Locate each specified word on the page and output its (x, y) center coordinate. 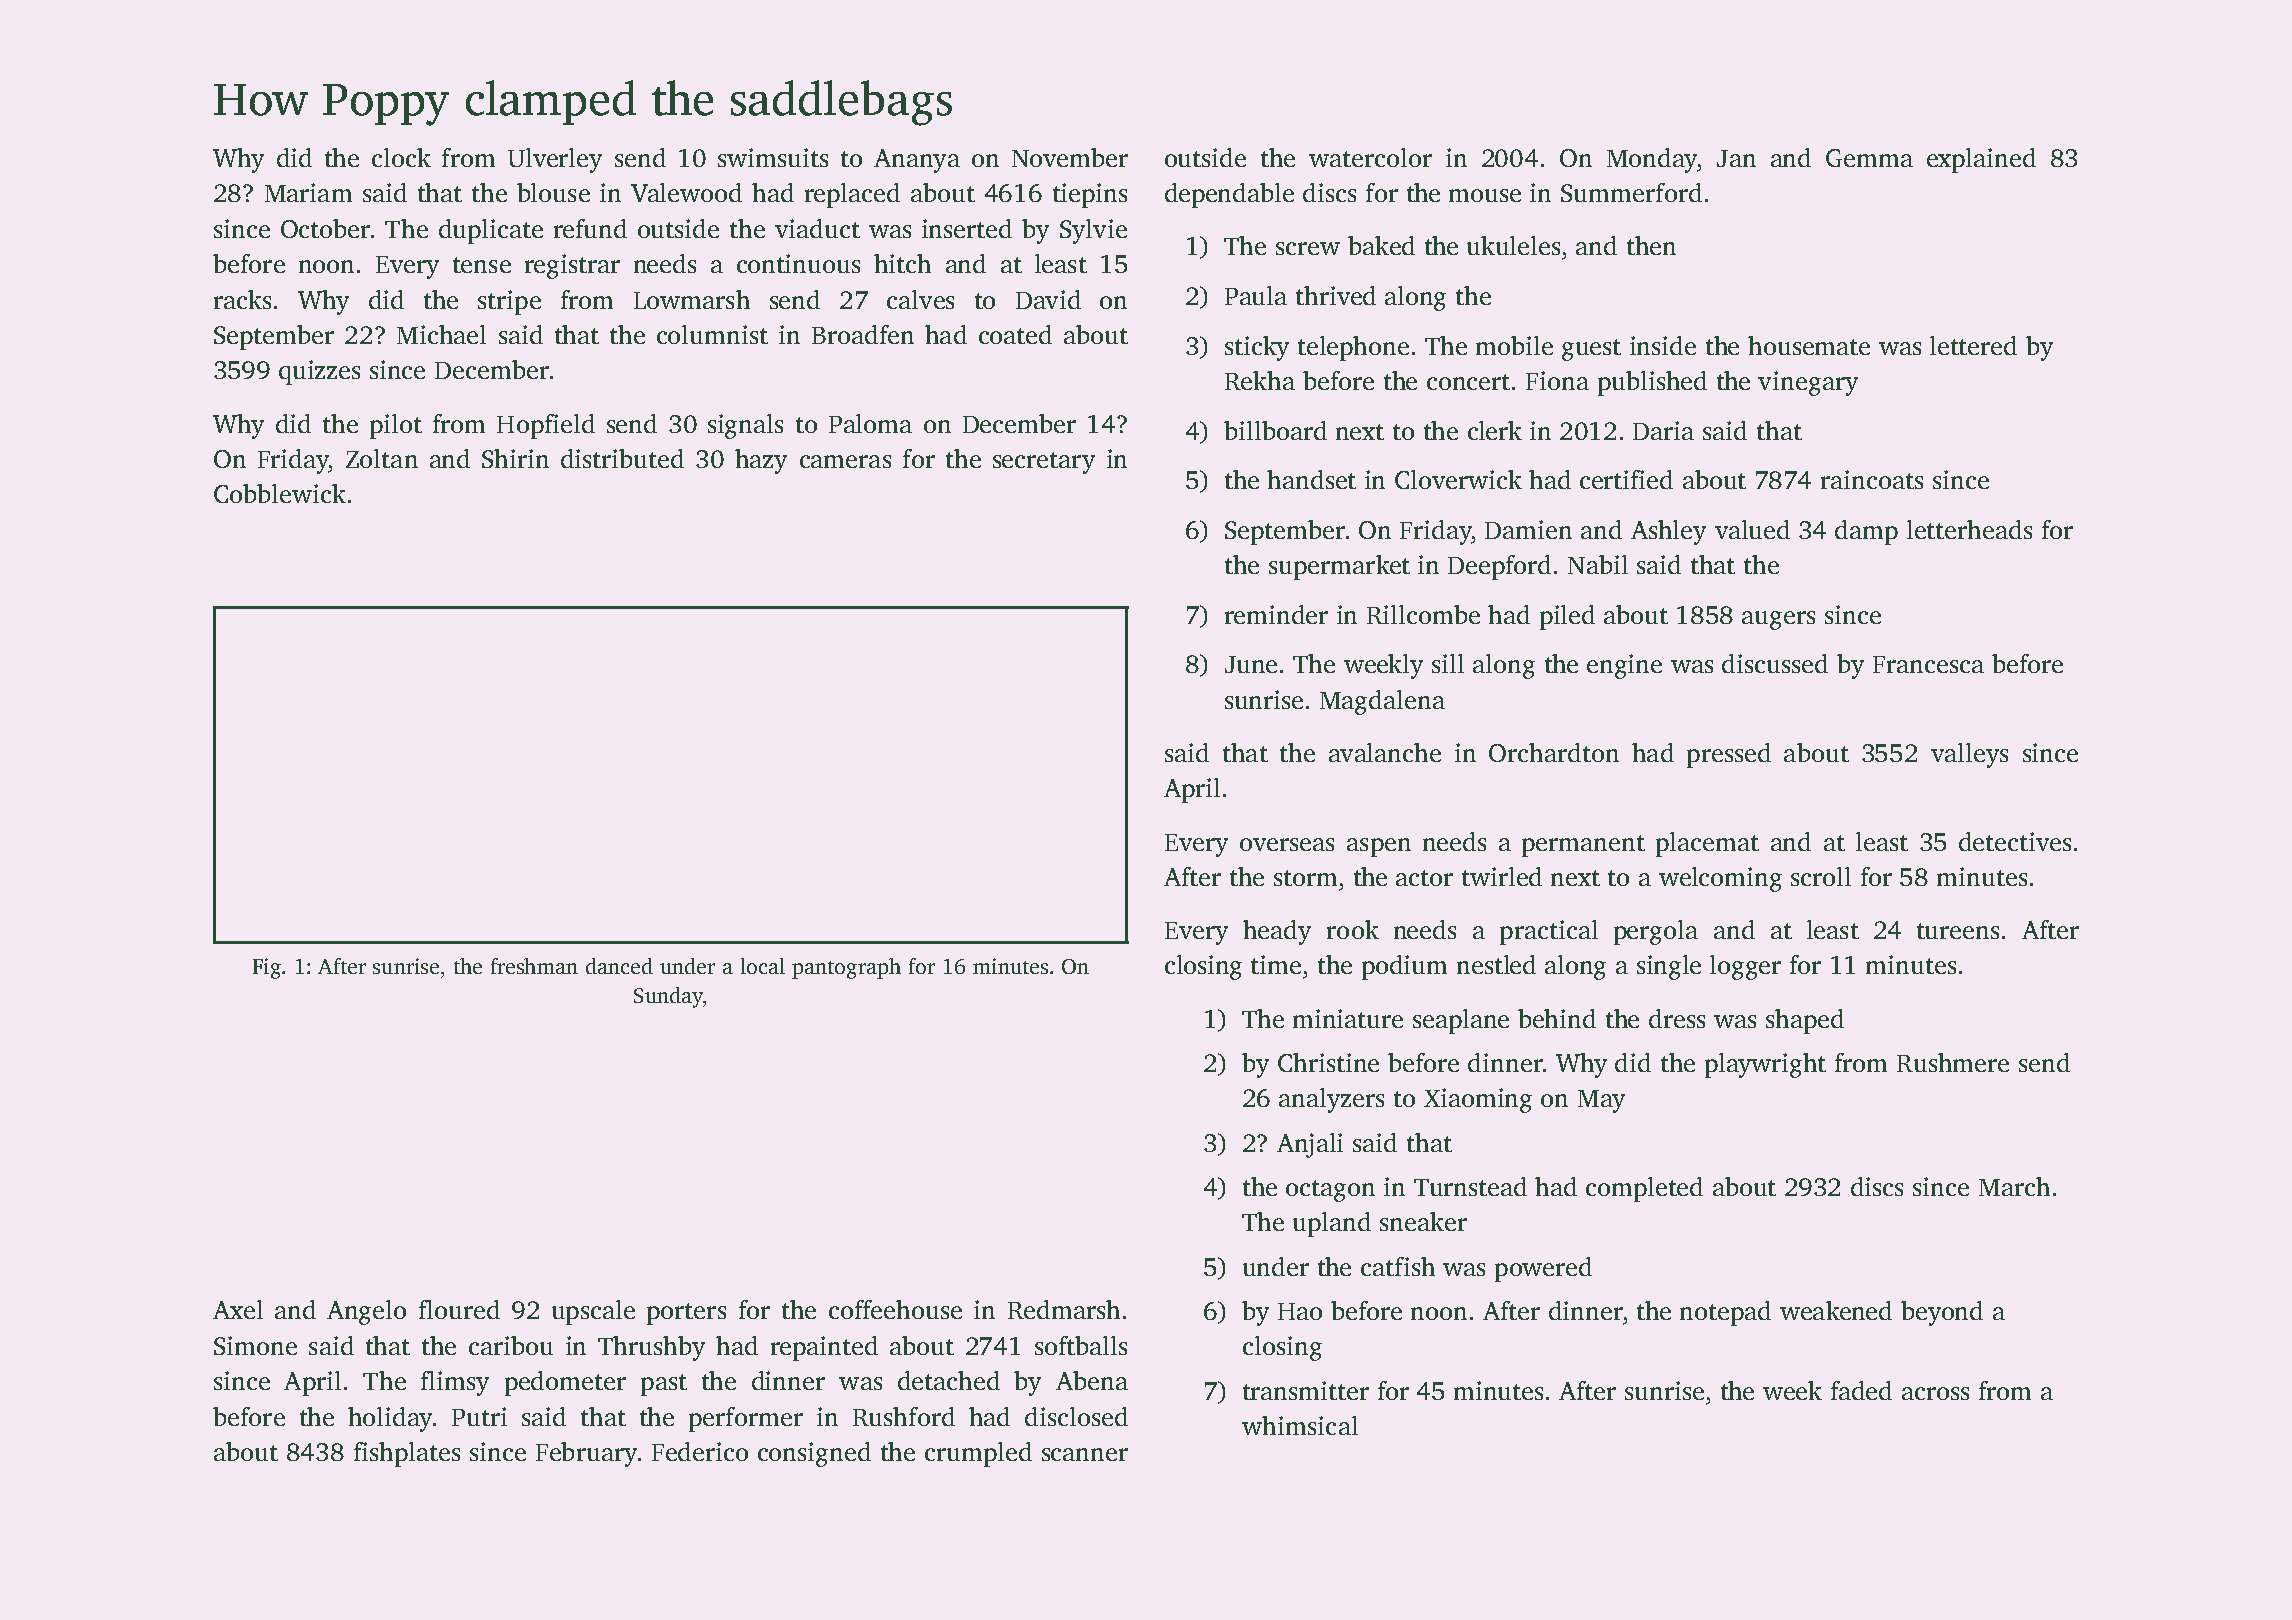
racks (242, 299)
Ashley (1668, 532)
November (1070, 157)
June (1251, 664)
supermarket (1339, 567)
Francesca (1928, 664)
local (763, 966)
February (586, 1454)
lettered (1973, 345)
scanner (1085, 1454)
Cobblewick (280, 493)
